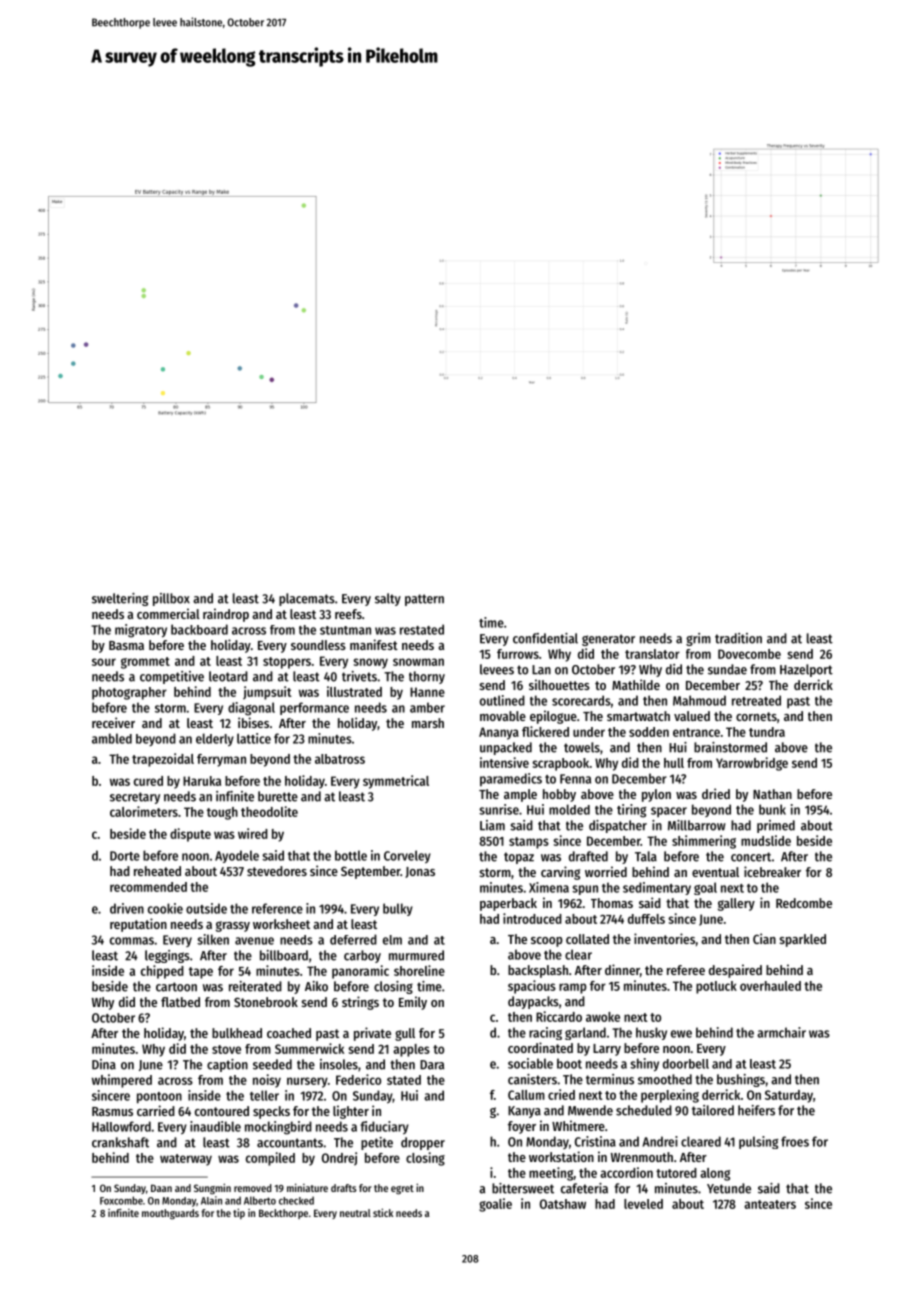  I want to click on noisy, so click(267, 1081).
